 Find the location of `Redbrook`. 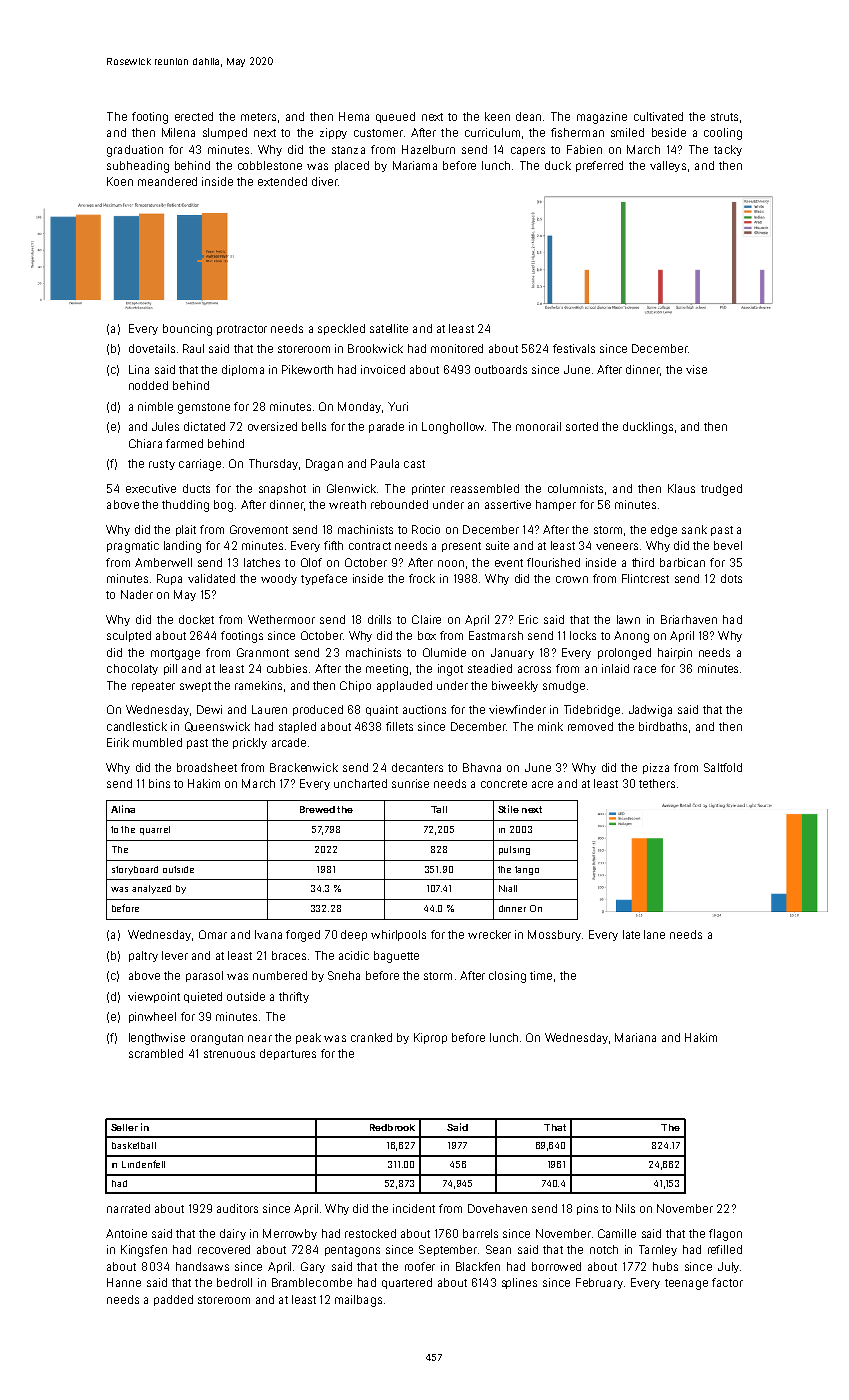

Redbrook is located at coordinates (392, 1127).
